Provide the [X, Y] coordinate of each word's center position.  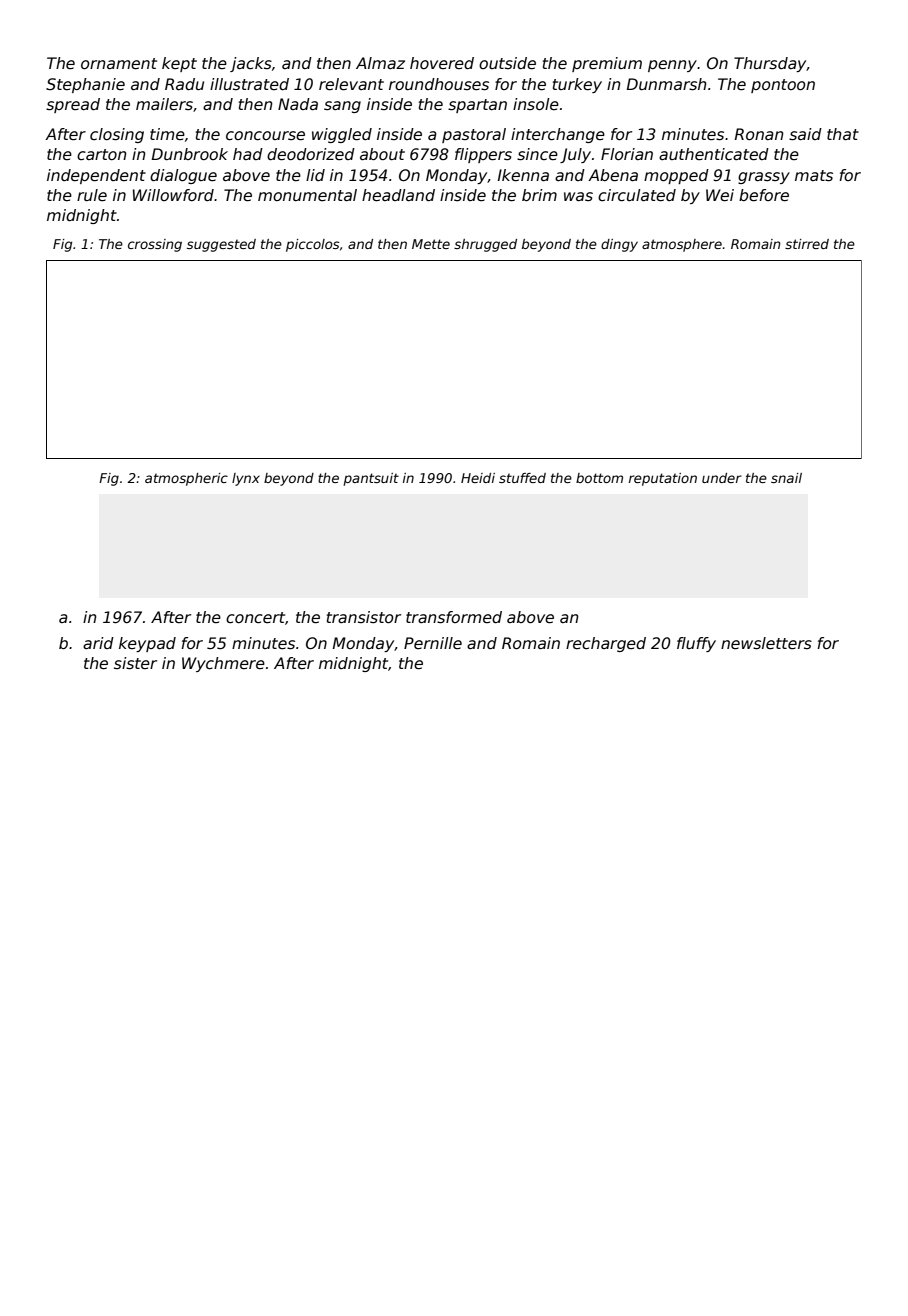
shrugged [485, 245]
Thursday [770, 64]
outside [507, 63]
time [167, 134]
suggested [221, 245]
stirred [807, 244]
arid [98, 643]
